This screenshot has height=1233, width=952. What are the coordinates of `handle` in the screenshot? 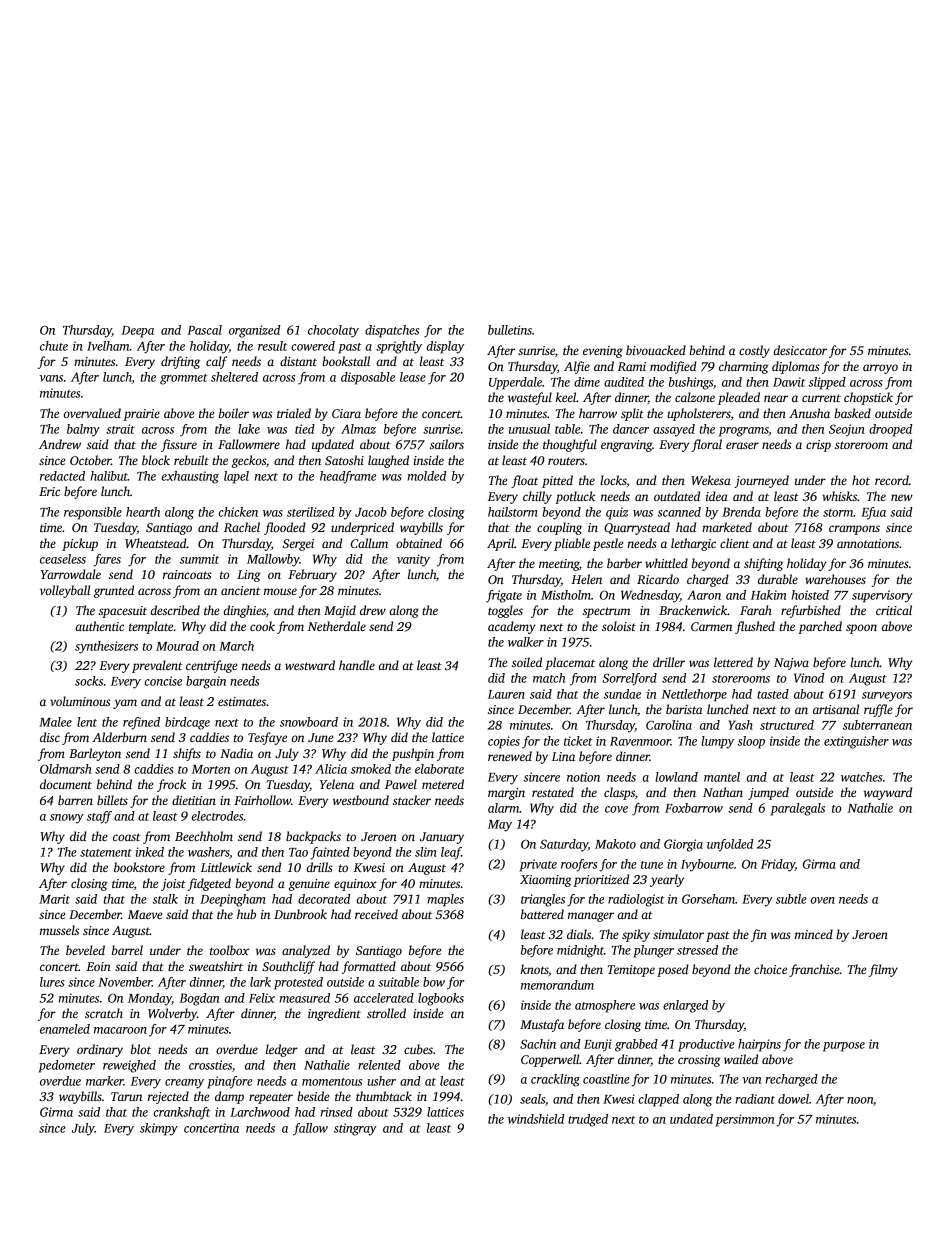 It's located at (357, 665).
